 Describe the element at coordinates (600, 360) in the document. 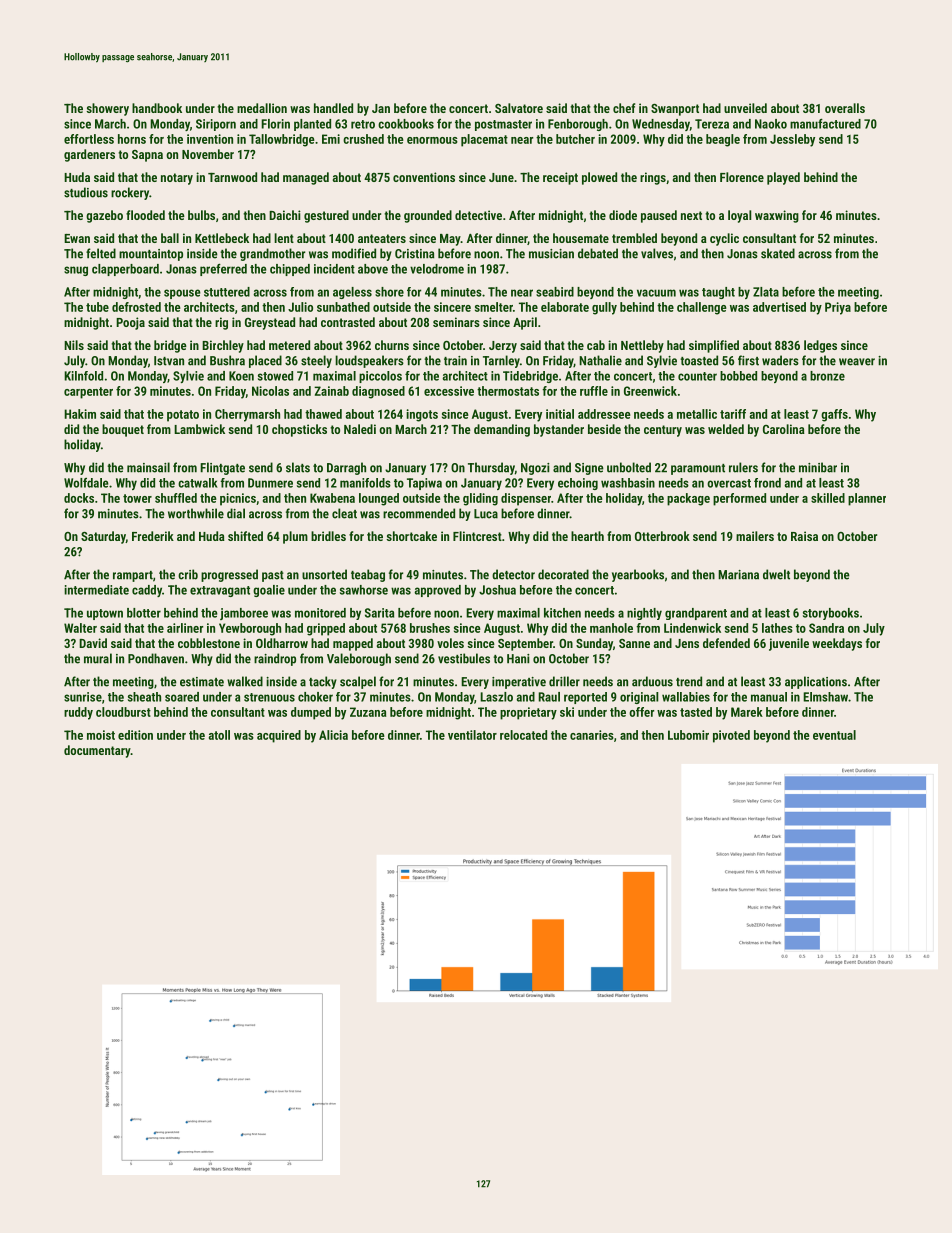

I see `Nathalie` at that location.
